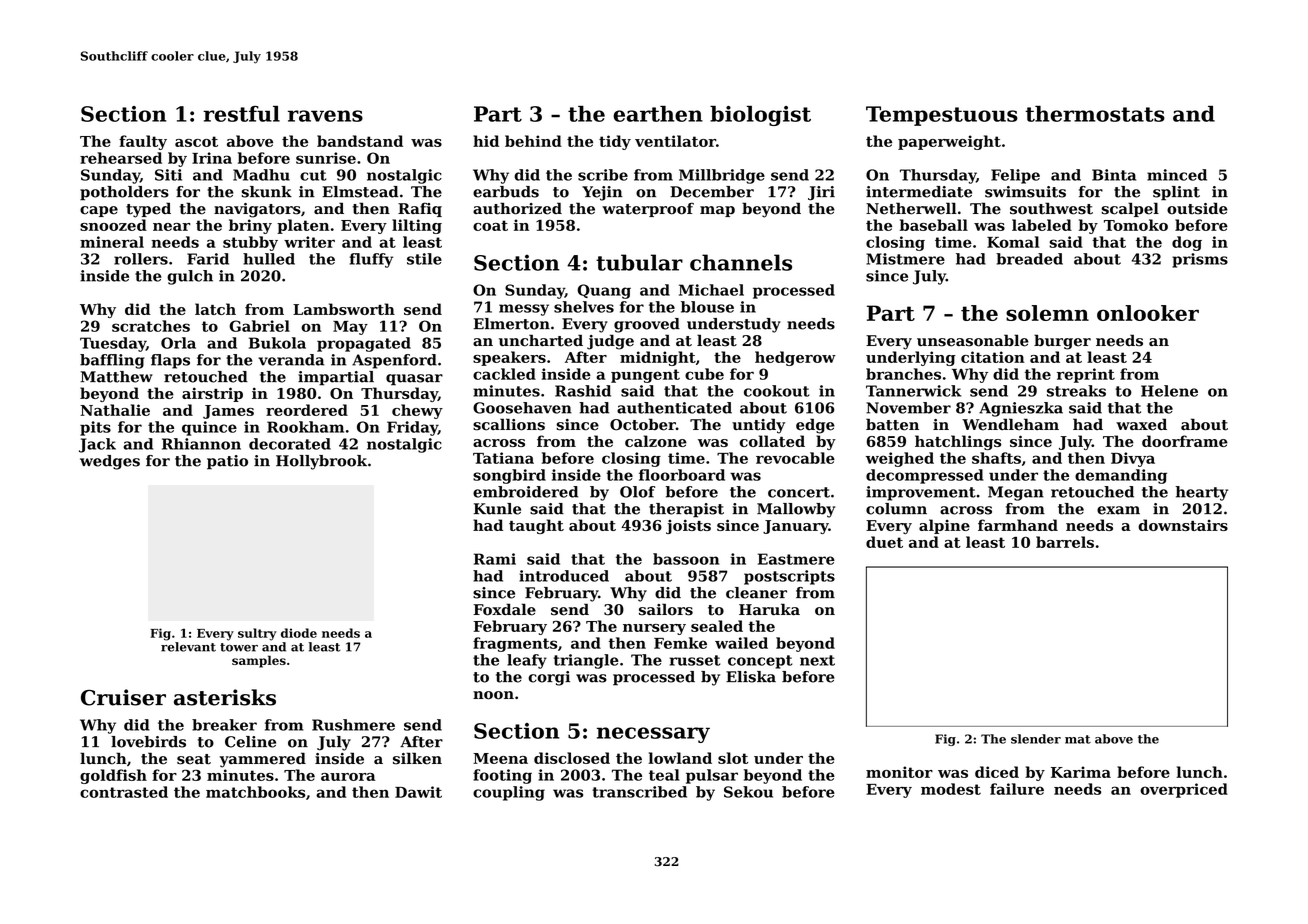 The image size is (1308, 924). What do you see at coordinates (241, 114) in the screenshot?
I see `restful` at bounding box center [241, 114].
